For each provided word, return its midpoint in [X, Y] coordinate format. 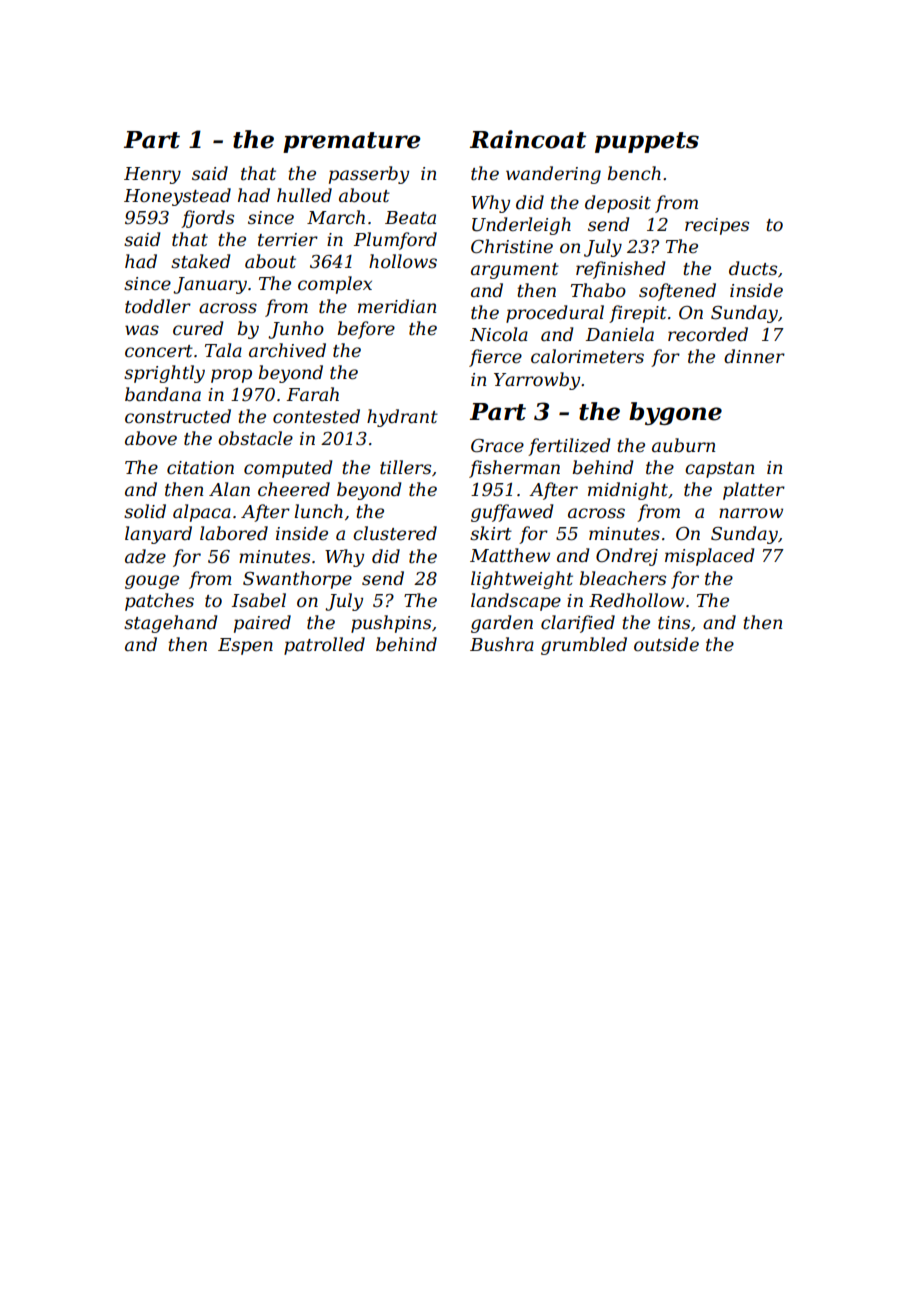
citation [200, 468]
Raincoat [528, 139]
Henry [152, 175]
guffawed [512, 513]
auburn [683, 445]
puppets [647, 142]
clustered [395, 533]
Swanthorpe [297, 580]
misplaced [710, 557]
